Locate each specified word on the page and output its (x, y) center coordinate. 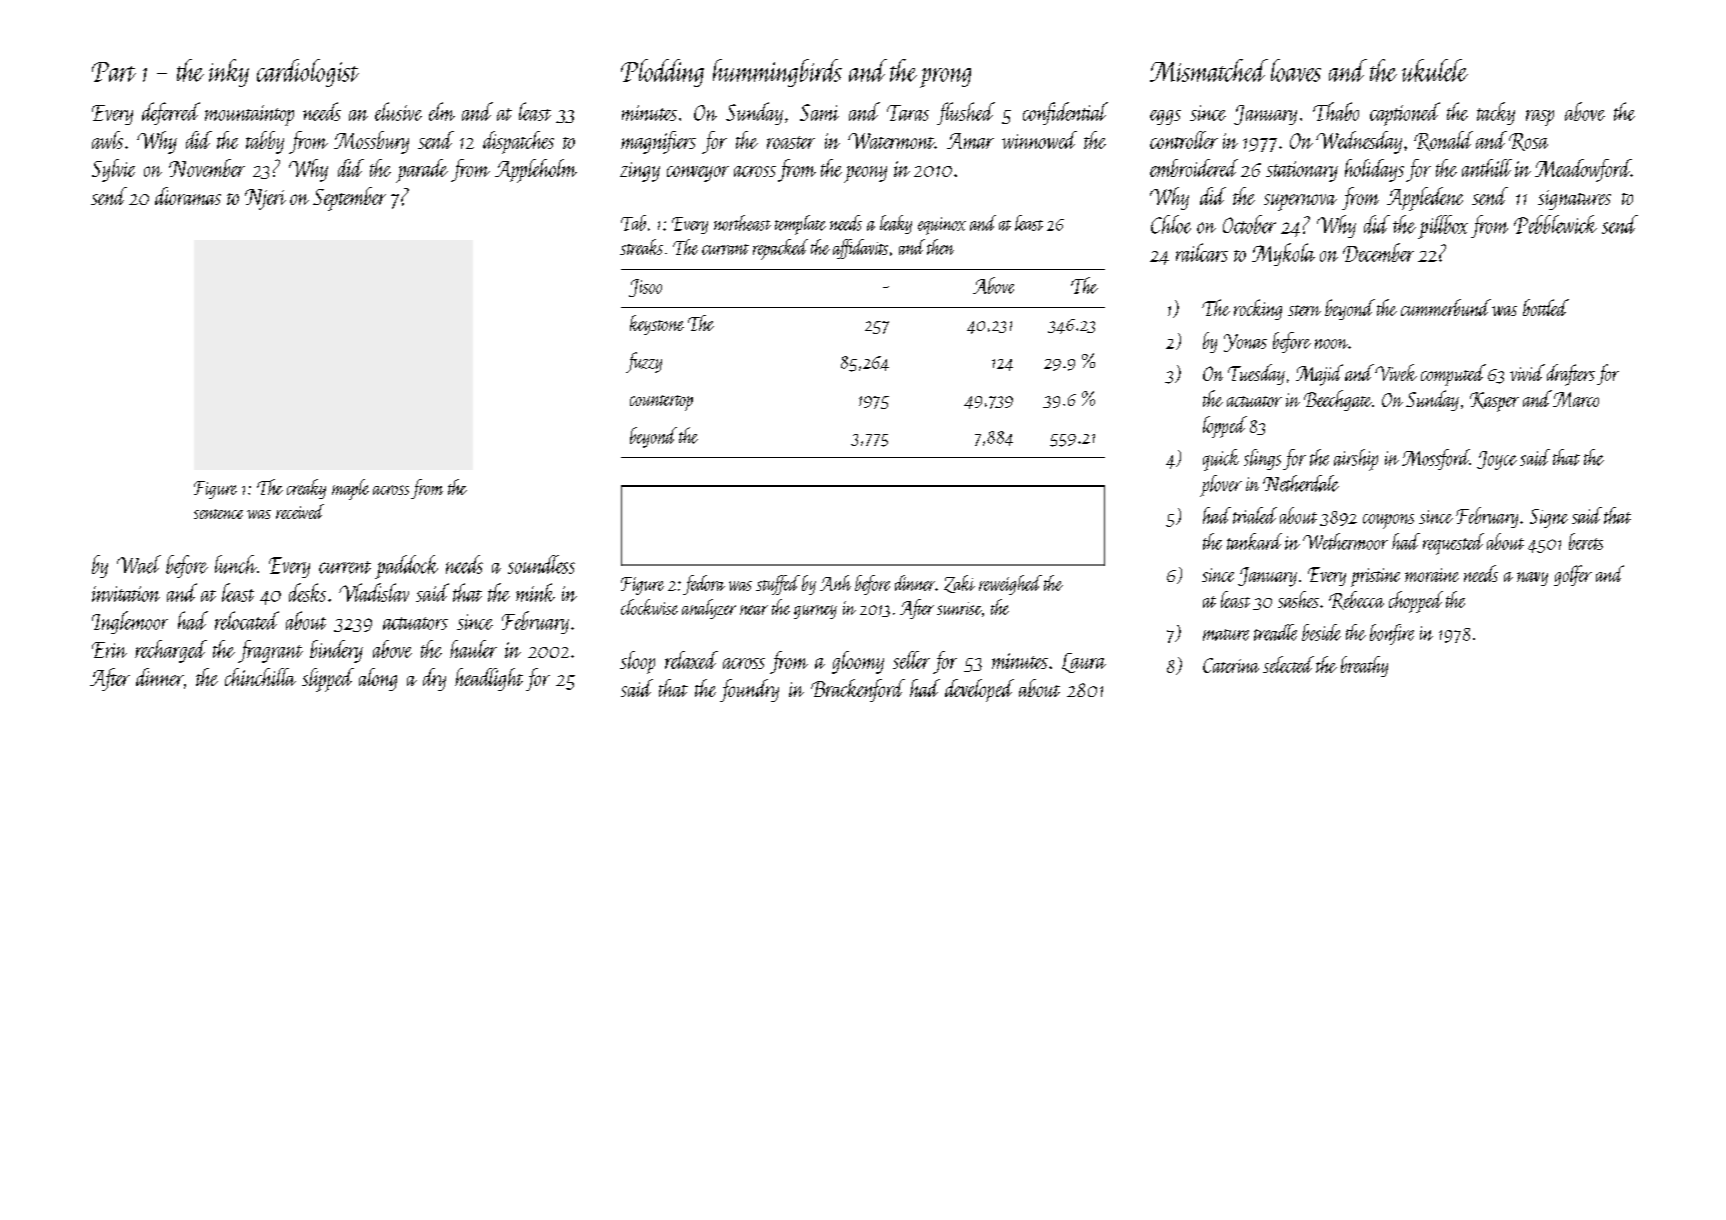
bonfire (1392, 634)
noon (1331, 344)
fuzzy (644, 362)
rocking (1258, 309)
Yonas (1245, 343)
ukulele (1435, 70)
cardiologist (308, 73)
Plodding (662, 73)
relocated (247, 620)
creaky (306, 489)
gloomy (858, 662)
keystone (657, 325)
